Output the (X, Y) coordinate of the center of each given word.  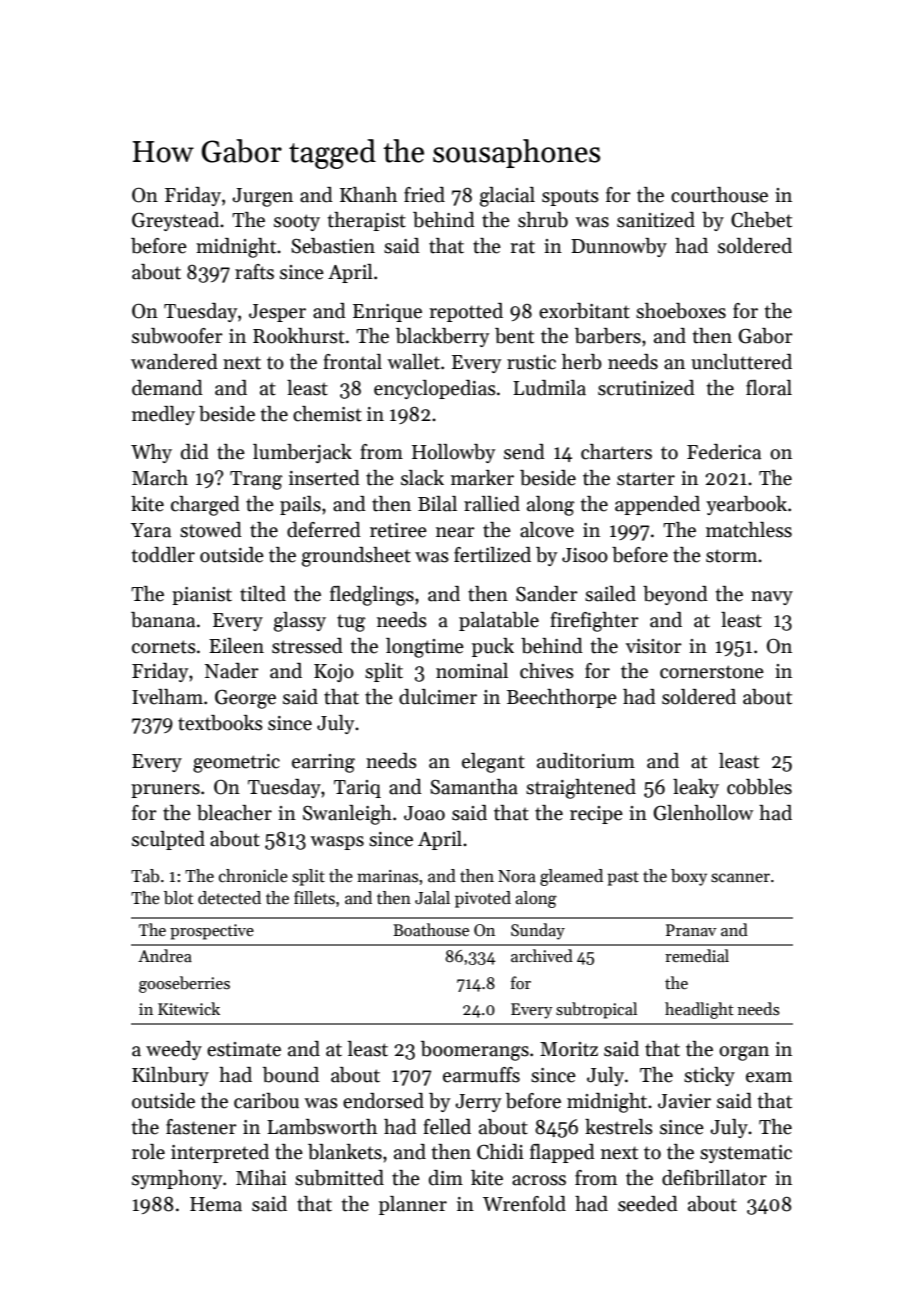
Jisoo (585, 555)
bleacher (234, 813)
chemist (327, 414)
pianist (202, 596)
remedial (697, 955)
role (148, 1152)
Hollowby (453, 453)
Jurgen (262, 197)
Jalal (432, 898)
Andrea (165, 955)
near (455, 532)
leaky (696, 788)
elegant (493, 763)
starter (646, 479)
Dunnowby (619, 247)
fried (424, 195)
